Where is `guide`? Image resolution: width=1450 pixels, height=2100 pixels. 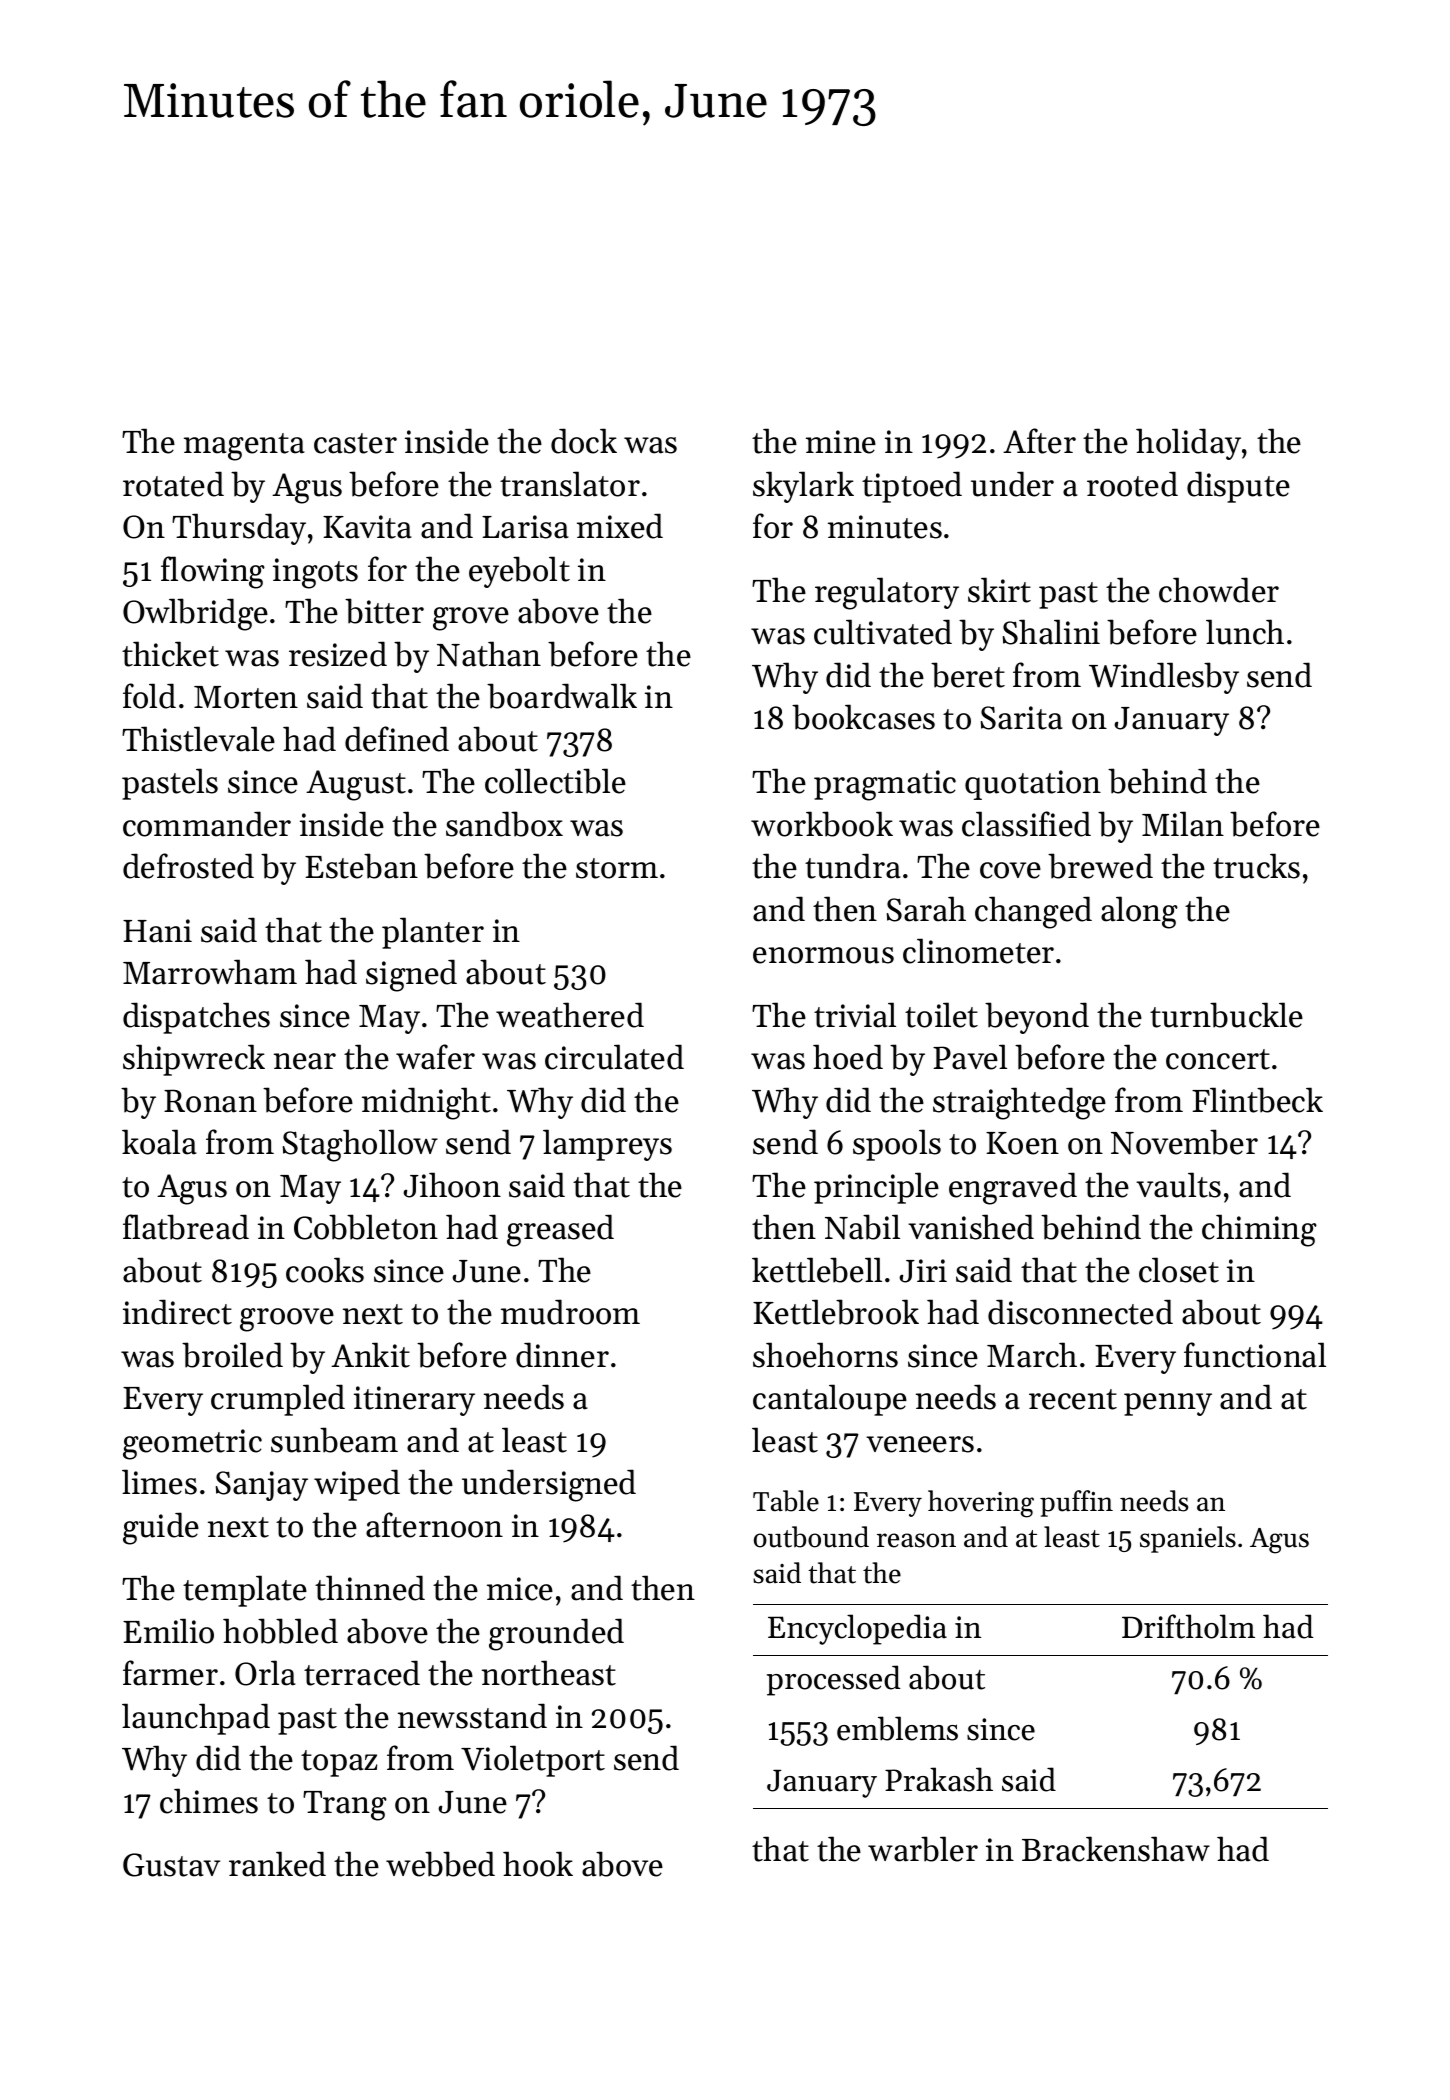 guide is located at coordinates (161, 1528).
